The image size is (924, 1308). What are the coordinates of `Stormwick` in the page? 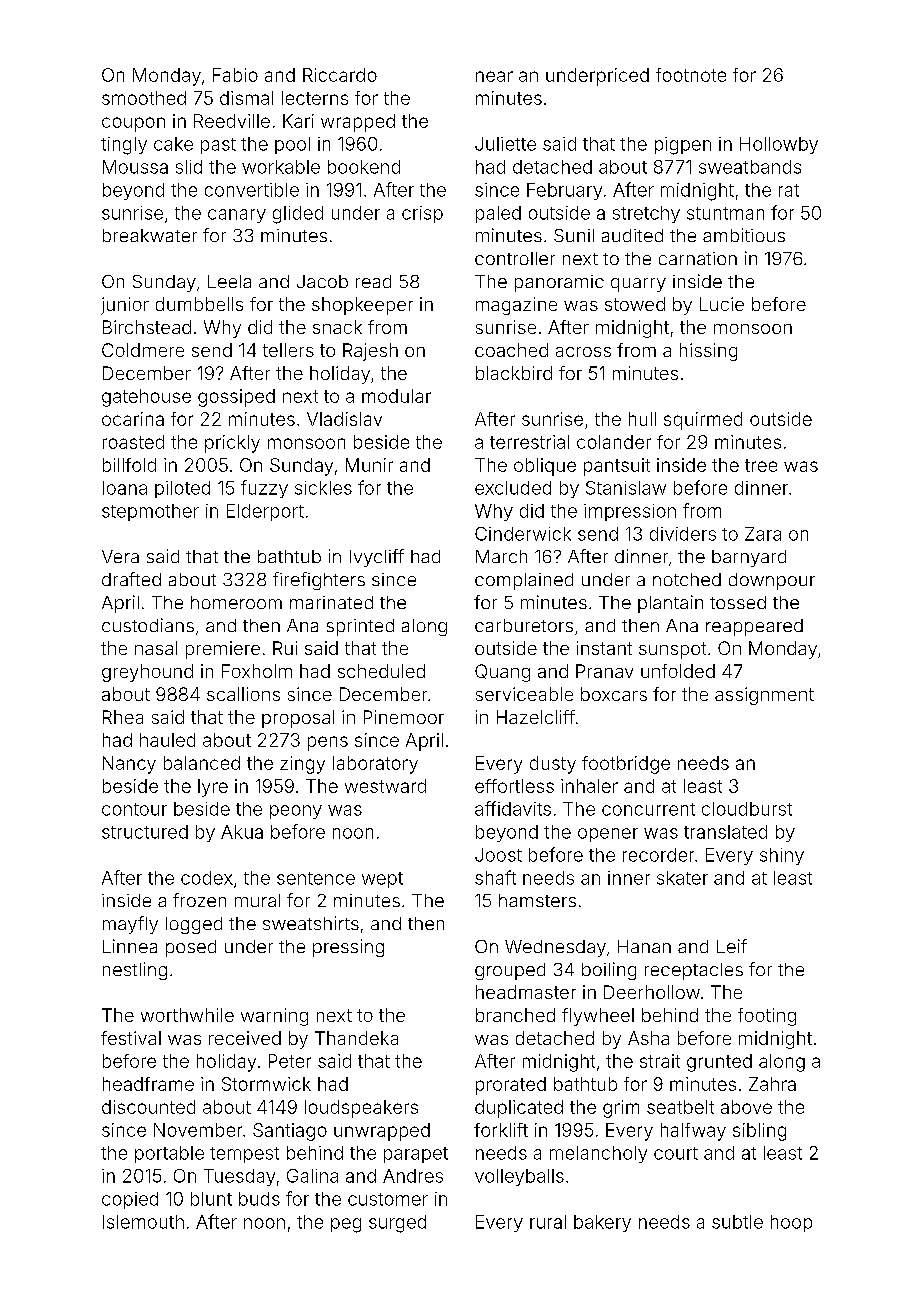 It's located at (266, 1084).
